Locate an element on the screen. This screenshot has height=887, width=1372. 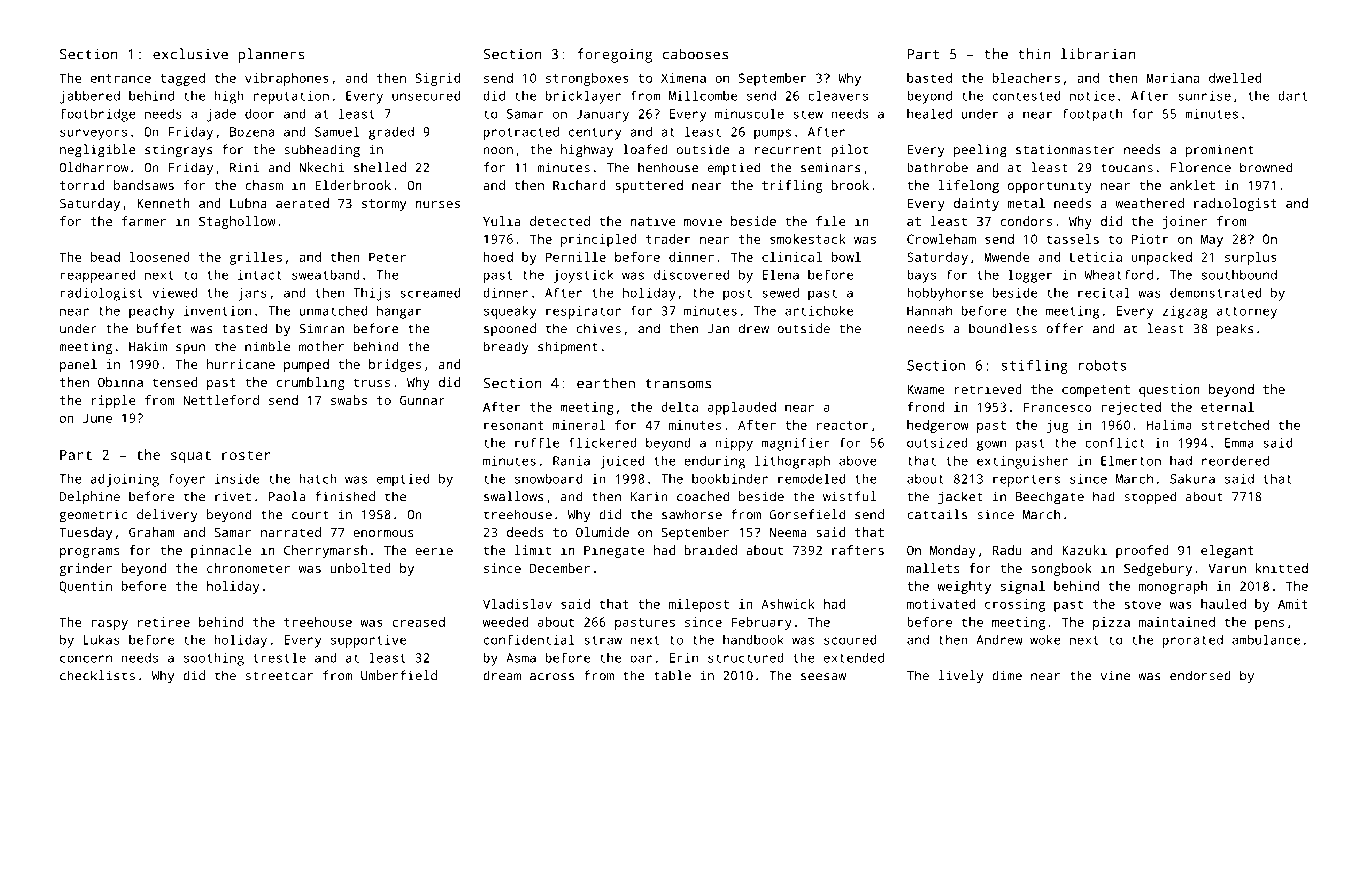
librarian is located at coordinates (1098, 54).
